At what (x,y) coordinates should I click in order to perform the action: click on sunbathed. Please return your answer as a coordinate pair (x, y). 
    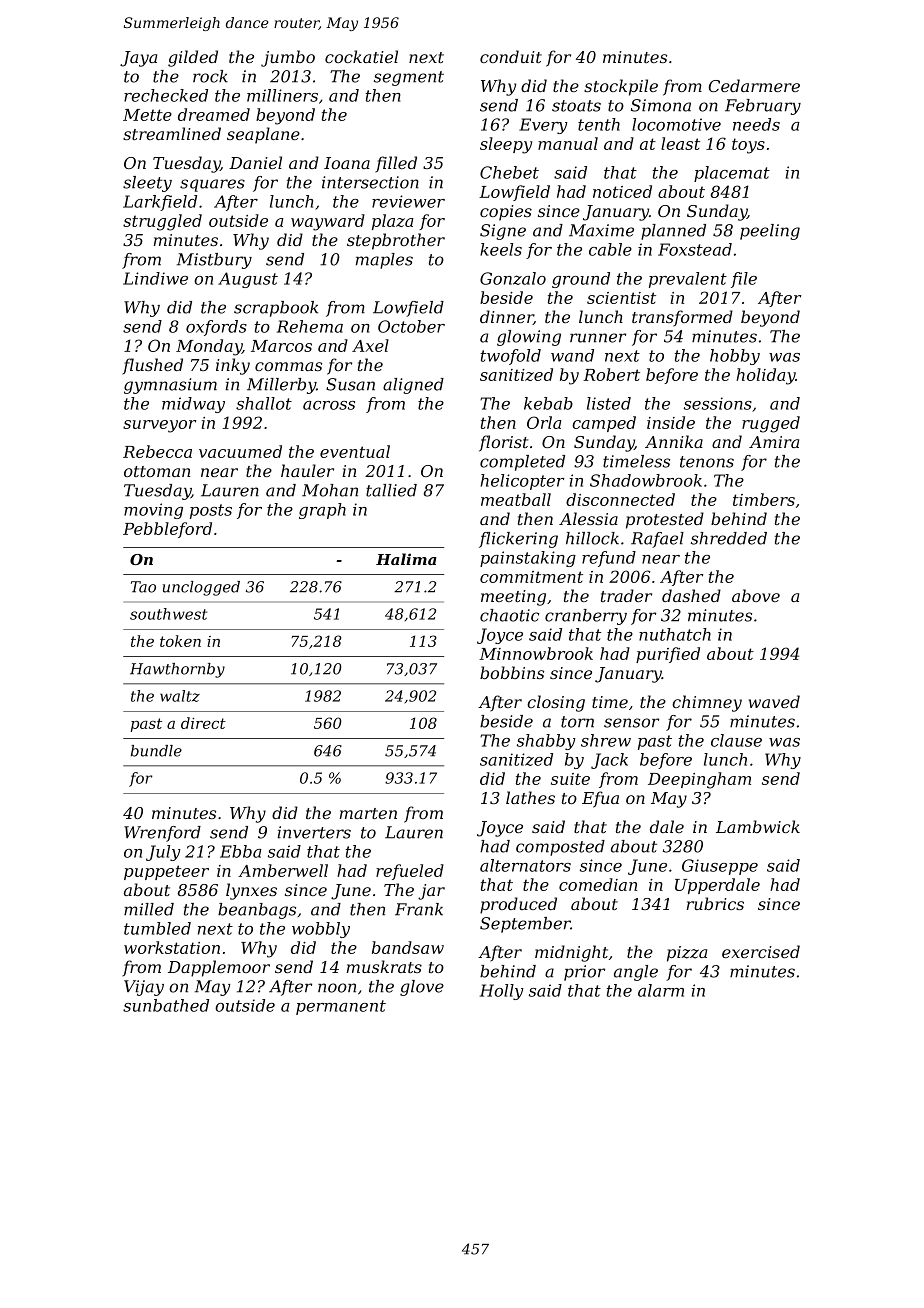
    Looking at the image, I should click on (166, 1005).
